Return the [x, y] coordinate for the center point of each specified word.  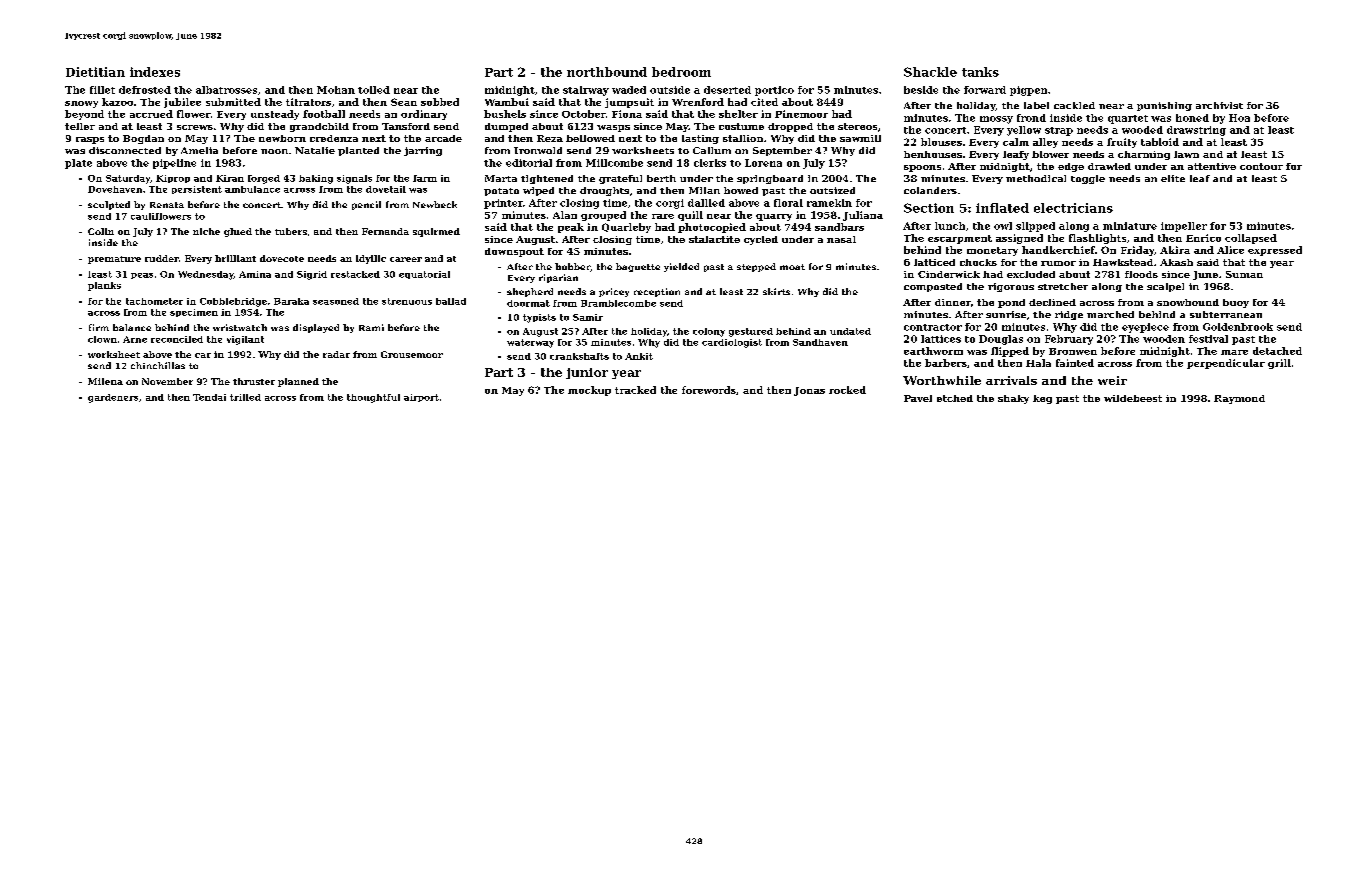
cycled [761, 240]
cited [764, 102]
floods [1141, 274]
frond [1031, 118]
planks [104, 286]
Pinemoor [801, 114]
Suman [1244, 274]
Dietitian [95, 72]
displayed [316, 328]
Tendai [209, 397]
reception [657, 292]
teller [80, 126]
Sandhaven [820, 342]
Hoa [1239, 118]
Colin [101, 231]
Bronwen [1073, 351]
